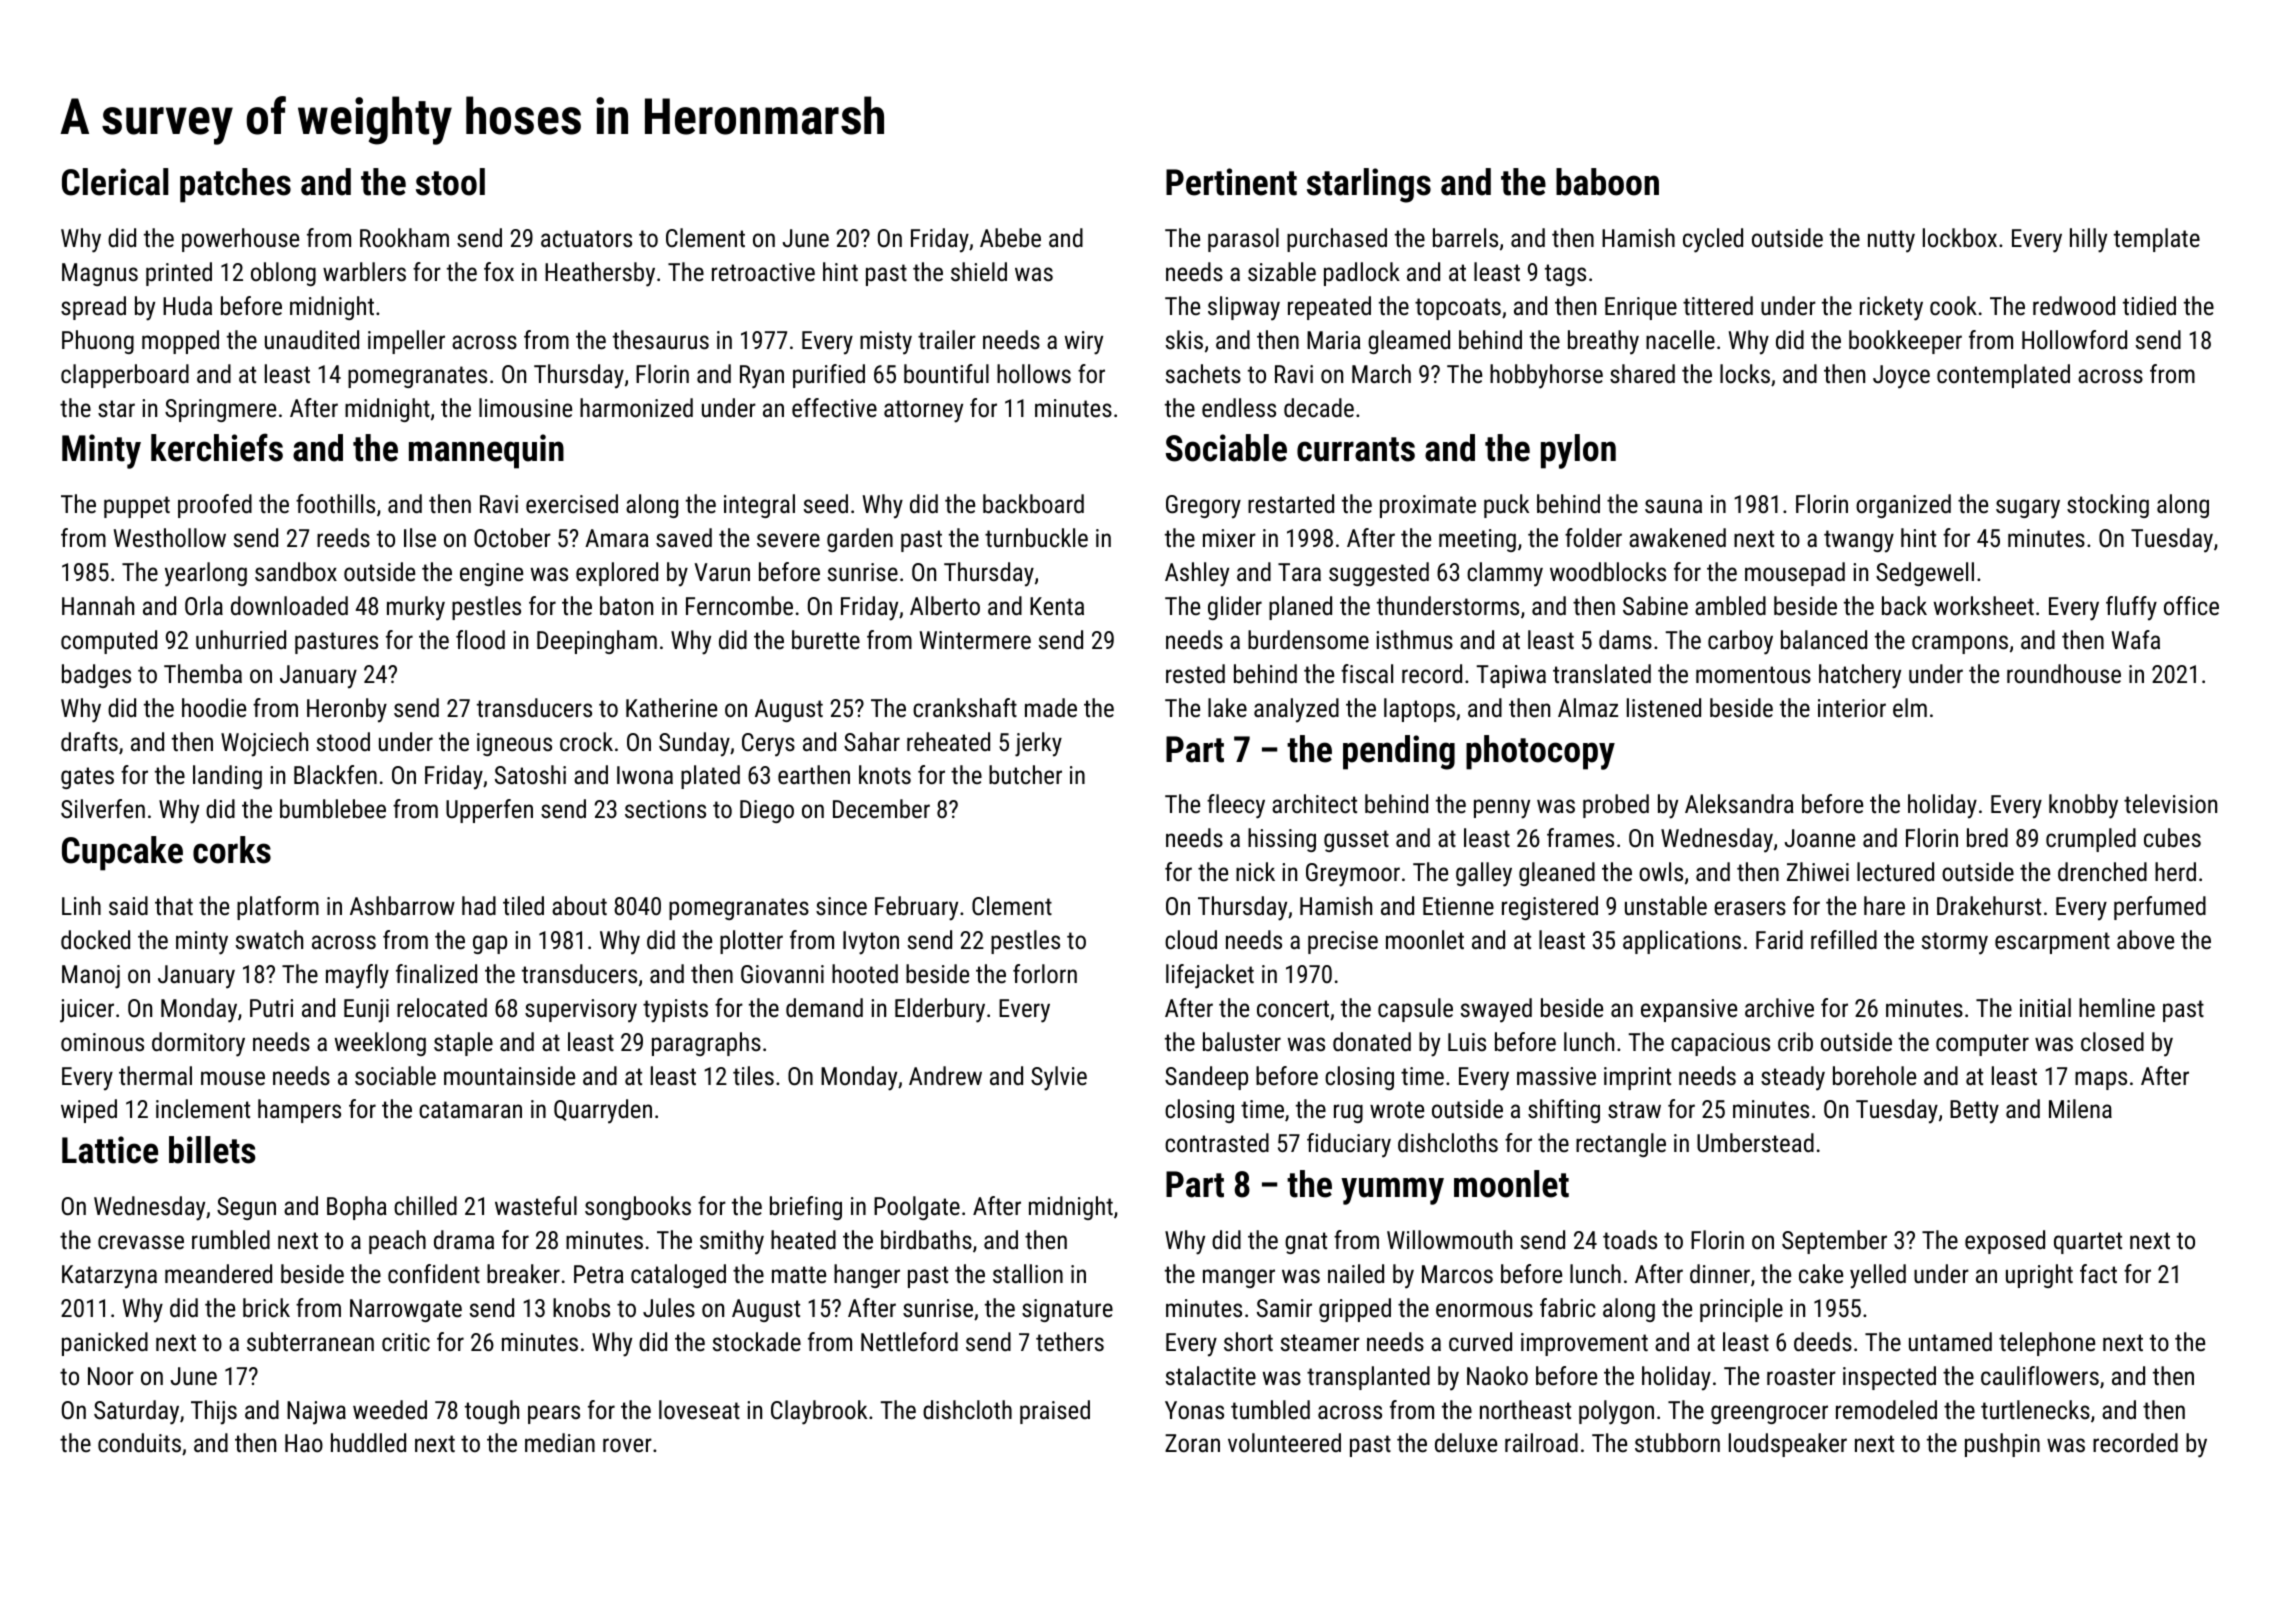  Describe the element at coordinates (1901, 377) in the screenshot. I see `Joyce` at that location.
